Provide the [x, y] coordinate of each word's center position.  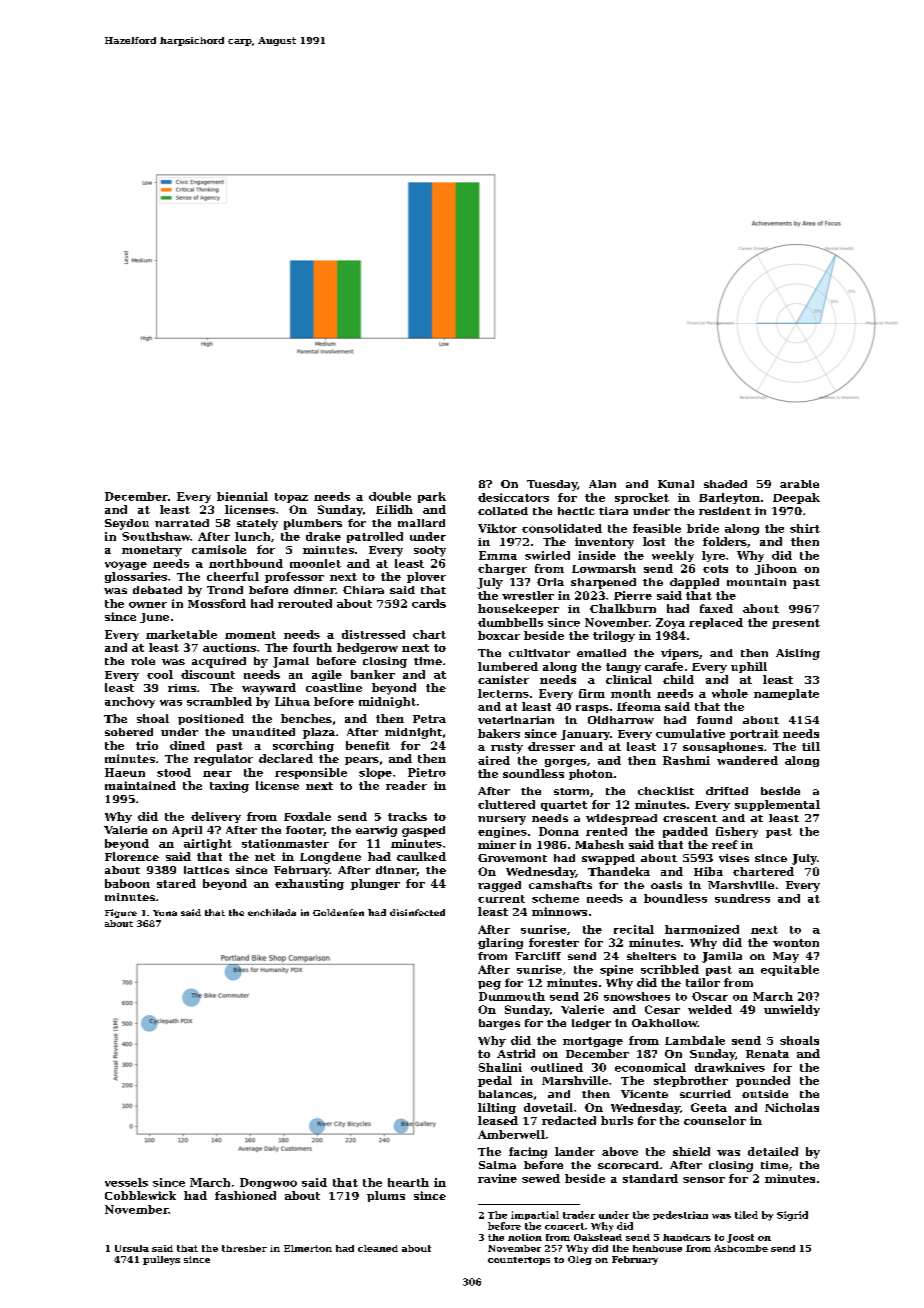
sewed [541, 1178]
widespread [621, 819]
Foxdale [307, 816]
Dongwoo [268, 1183]
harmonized [702, 929]
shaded [725, 484]
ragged [499, 886]
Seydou [127, 524]
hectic [576, 511]
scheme [555, 898]
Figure [121, 913]
